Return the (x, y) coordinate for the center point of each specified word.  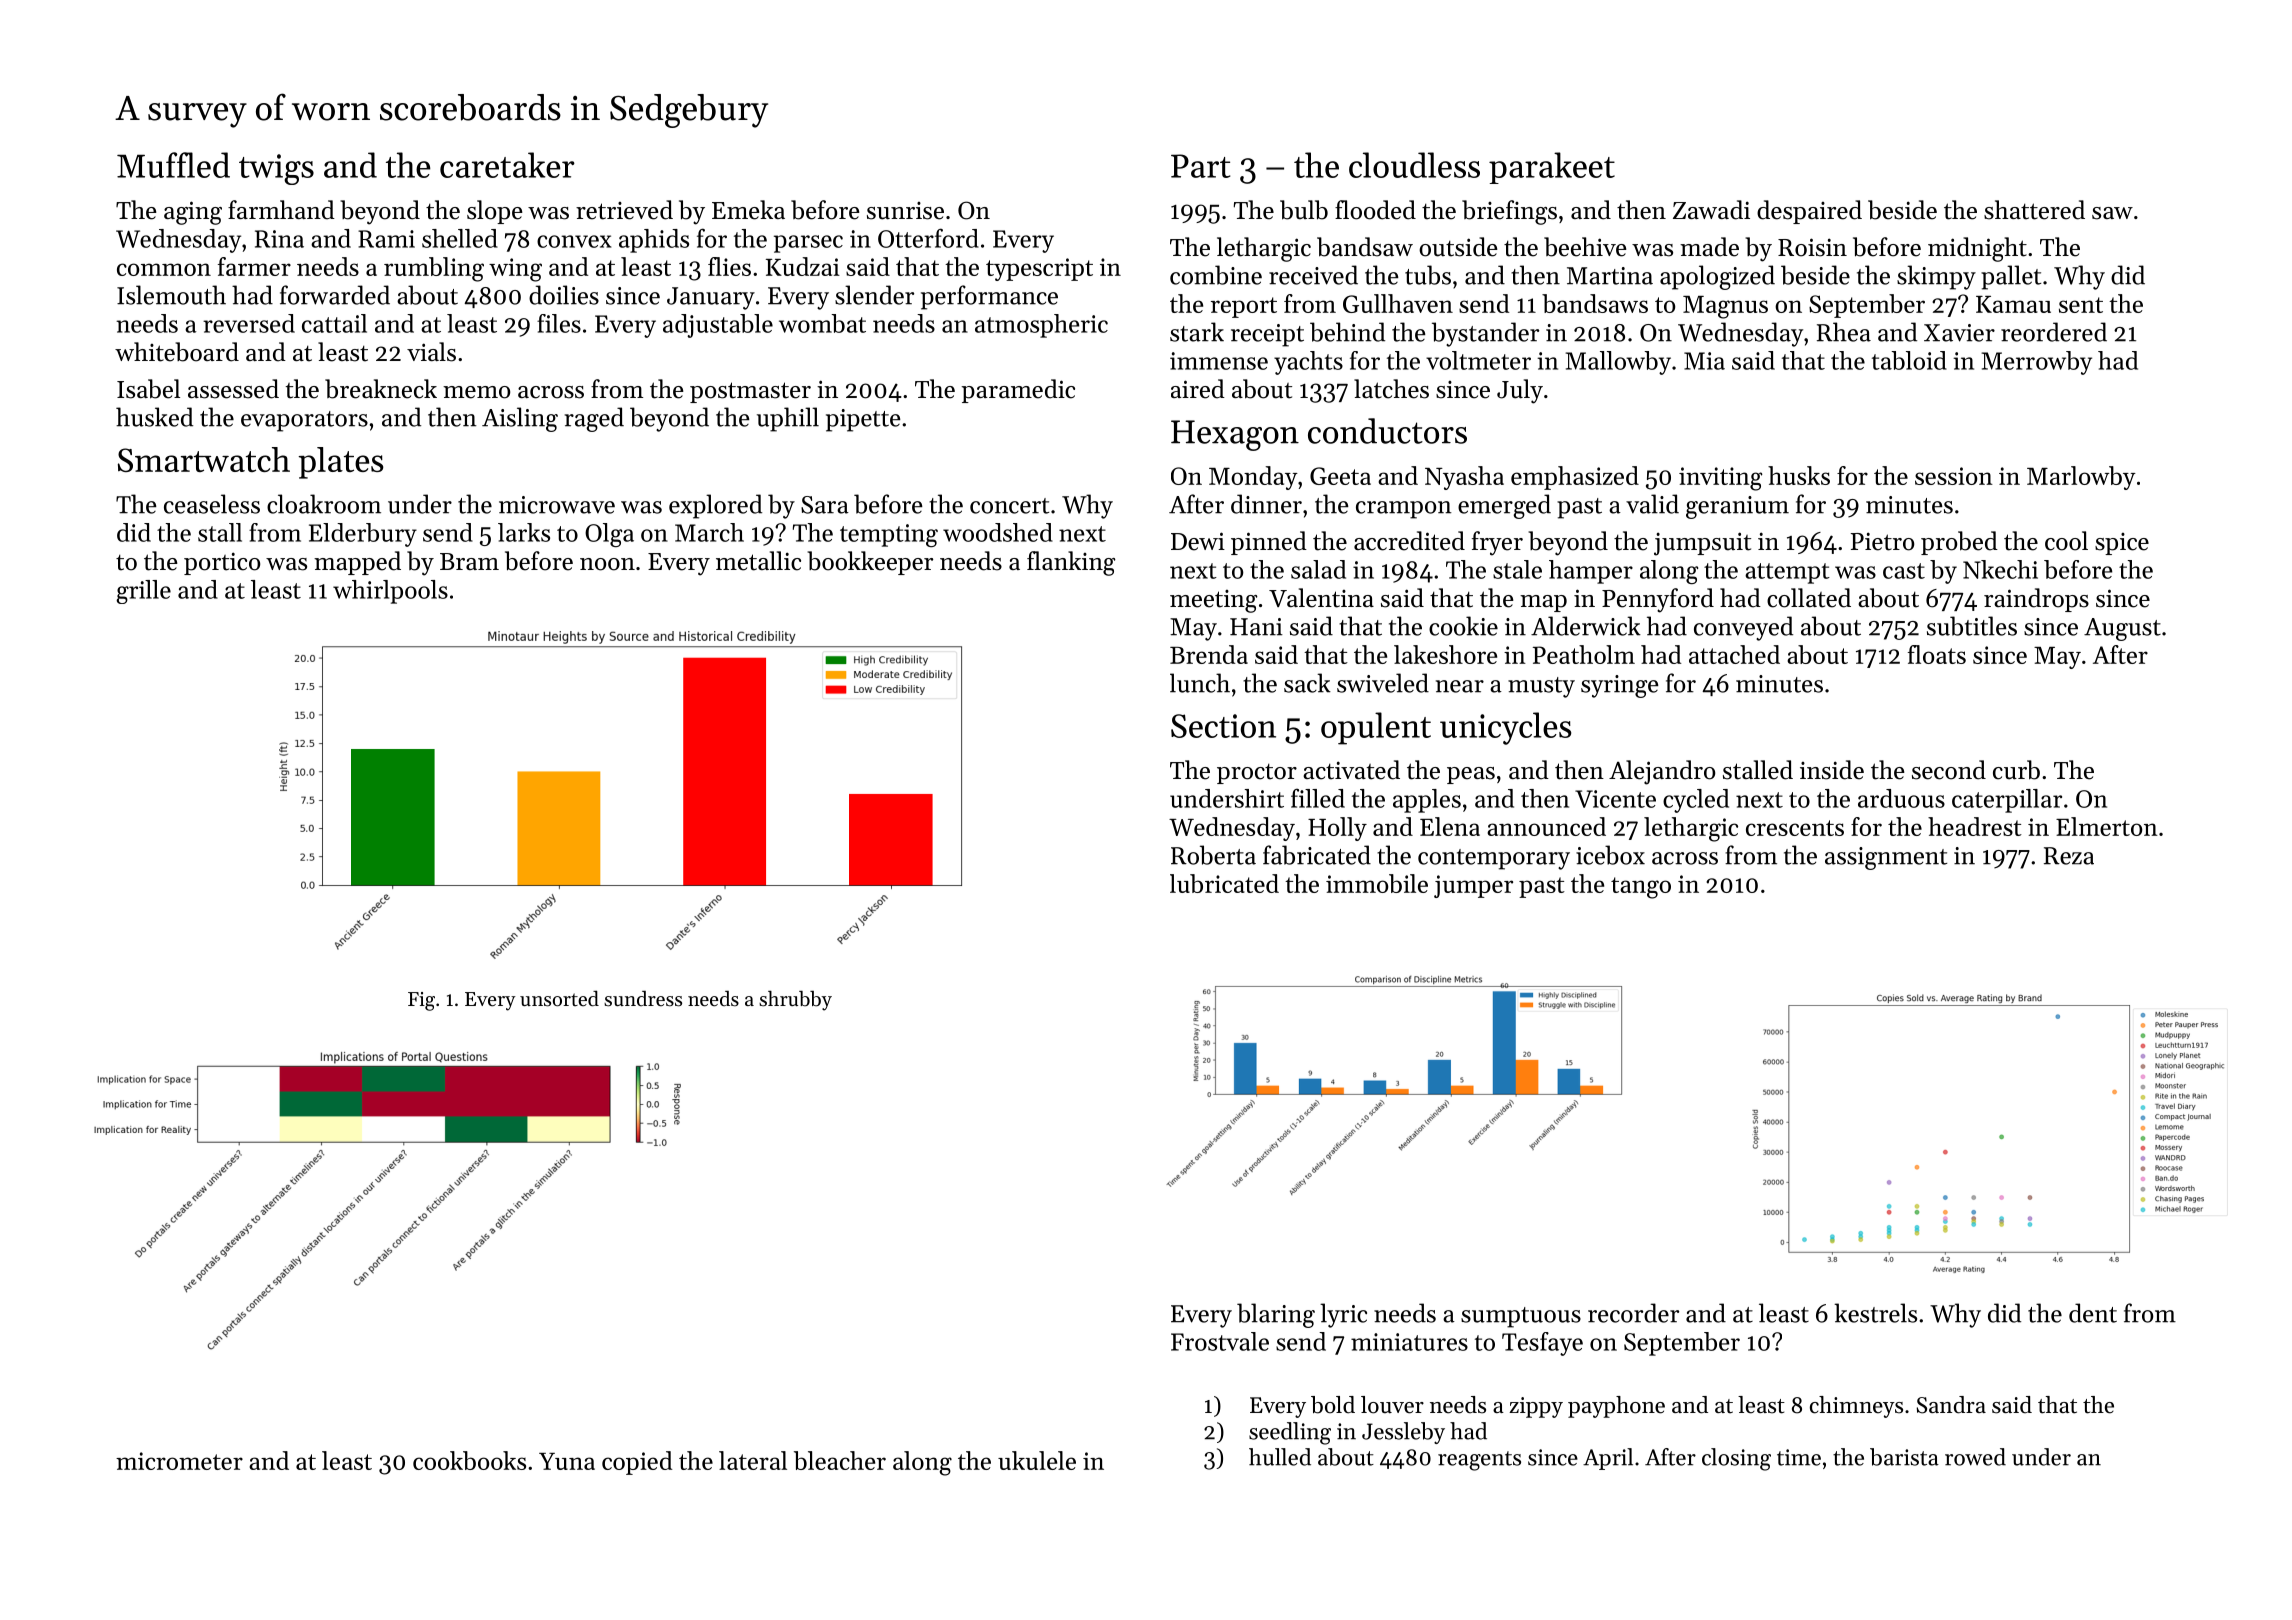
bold (1333, 1405)
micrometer (179, 1461)
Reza (2069, 856)
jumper (1473, 886)
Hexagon (1235, 435)
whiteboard (177, 352)
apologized (1717, 277)
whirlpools (390, 592)
